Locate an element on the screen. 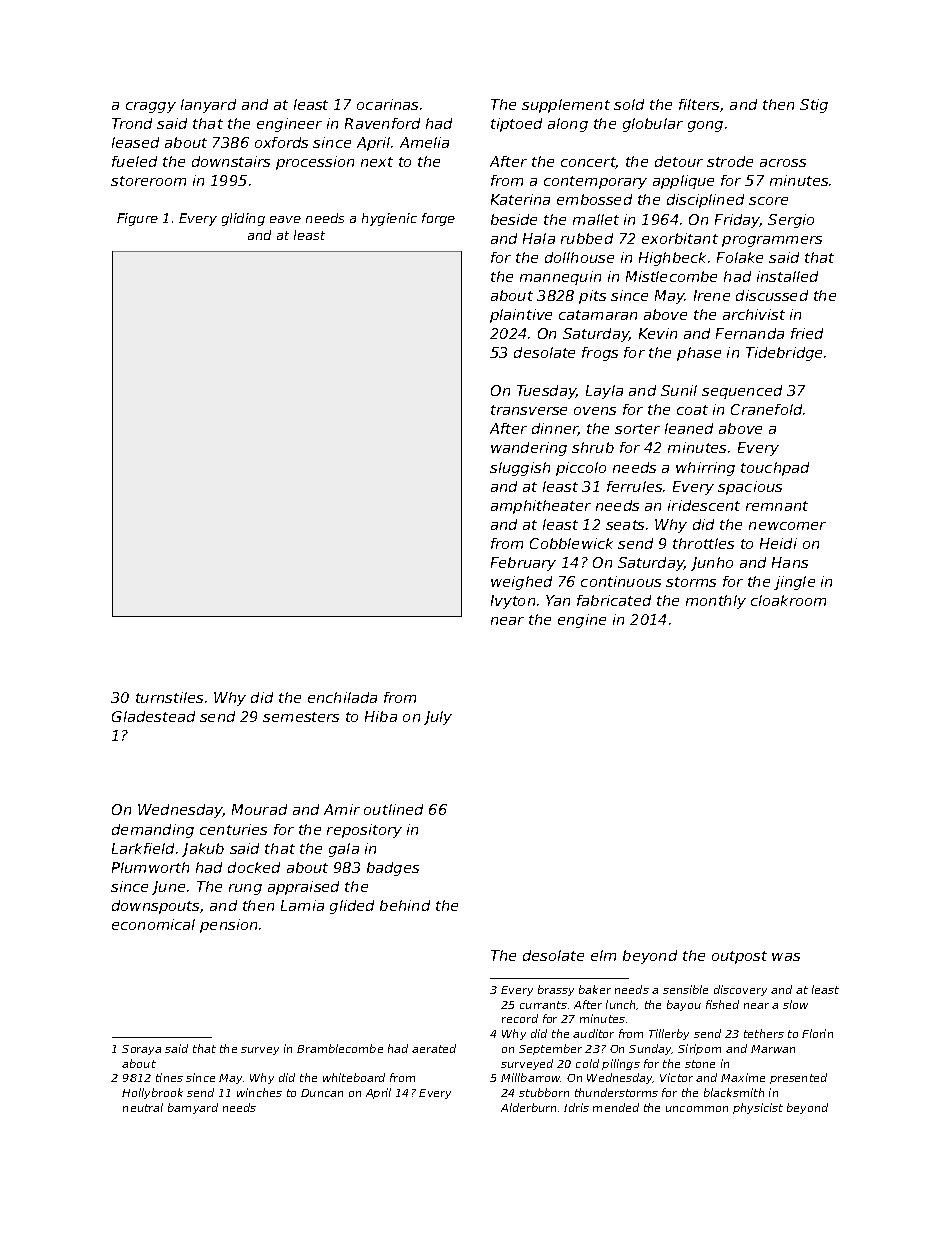 This screenshot has height=1233, width=952. June is located at coordinates (168, 888).
